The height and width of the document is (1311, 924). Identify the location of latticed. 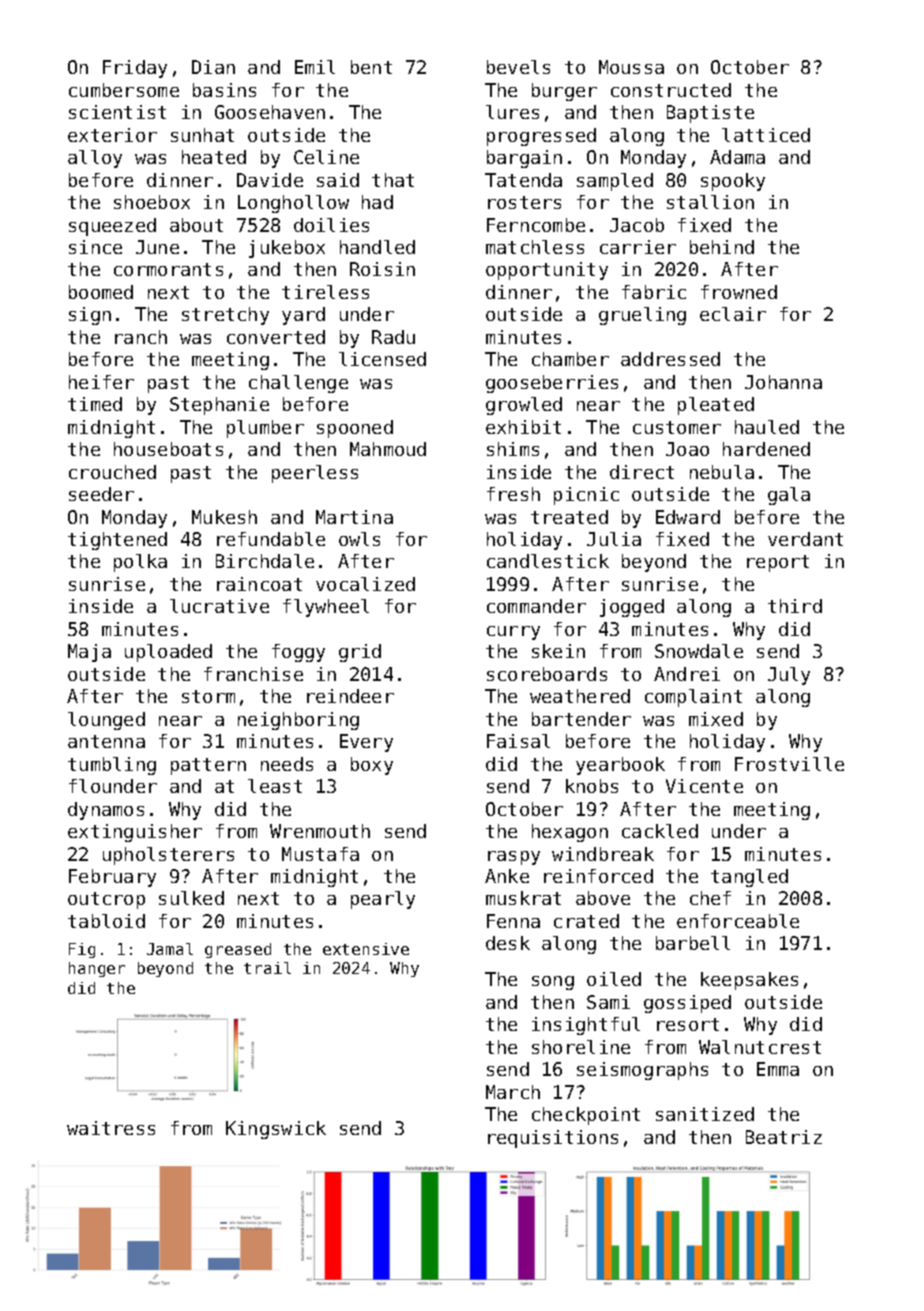
(766, 135).
